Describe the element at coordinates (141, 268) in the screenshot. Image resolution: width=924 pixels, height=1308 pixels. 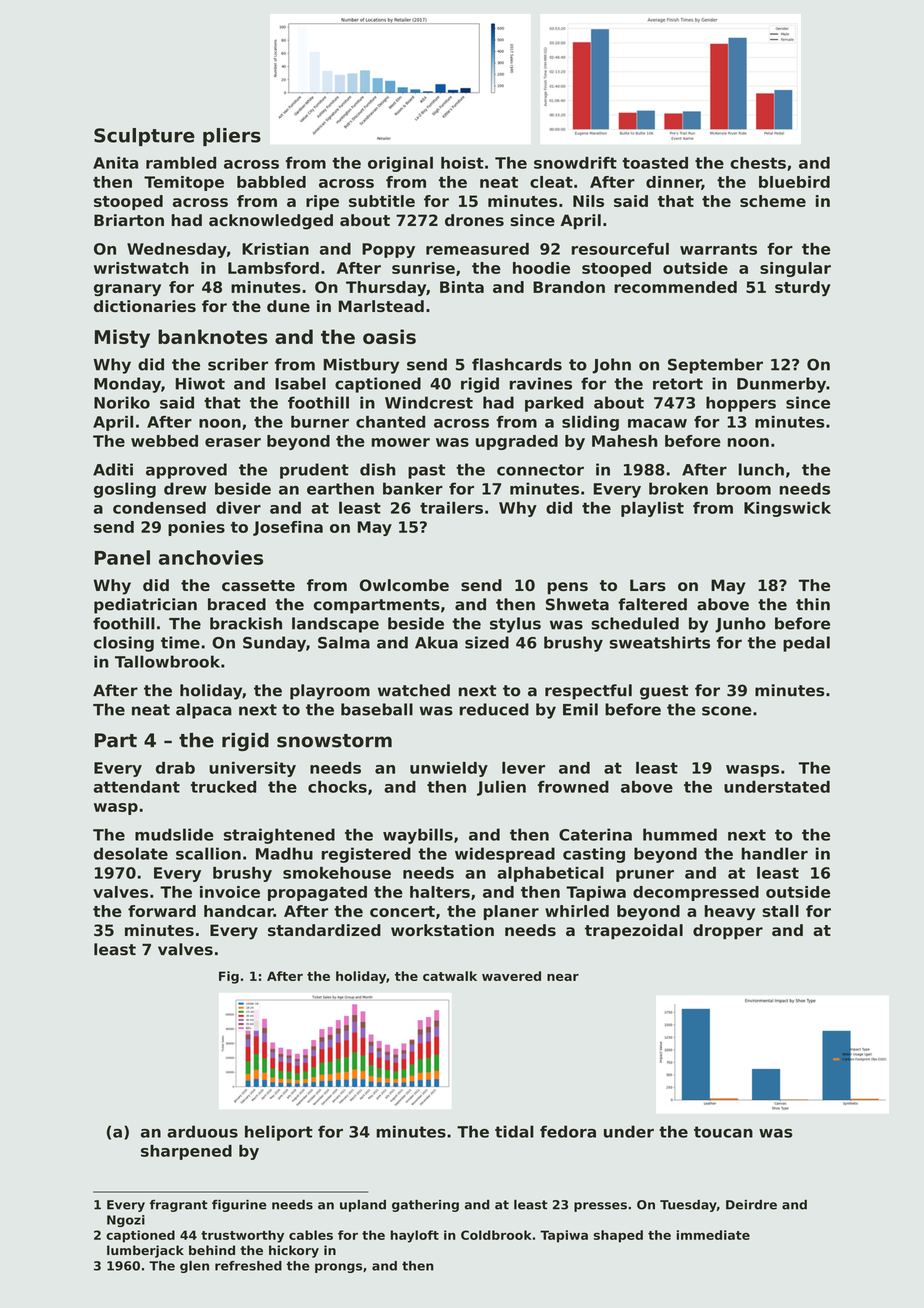
I see `wristwatch` at that location.
